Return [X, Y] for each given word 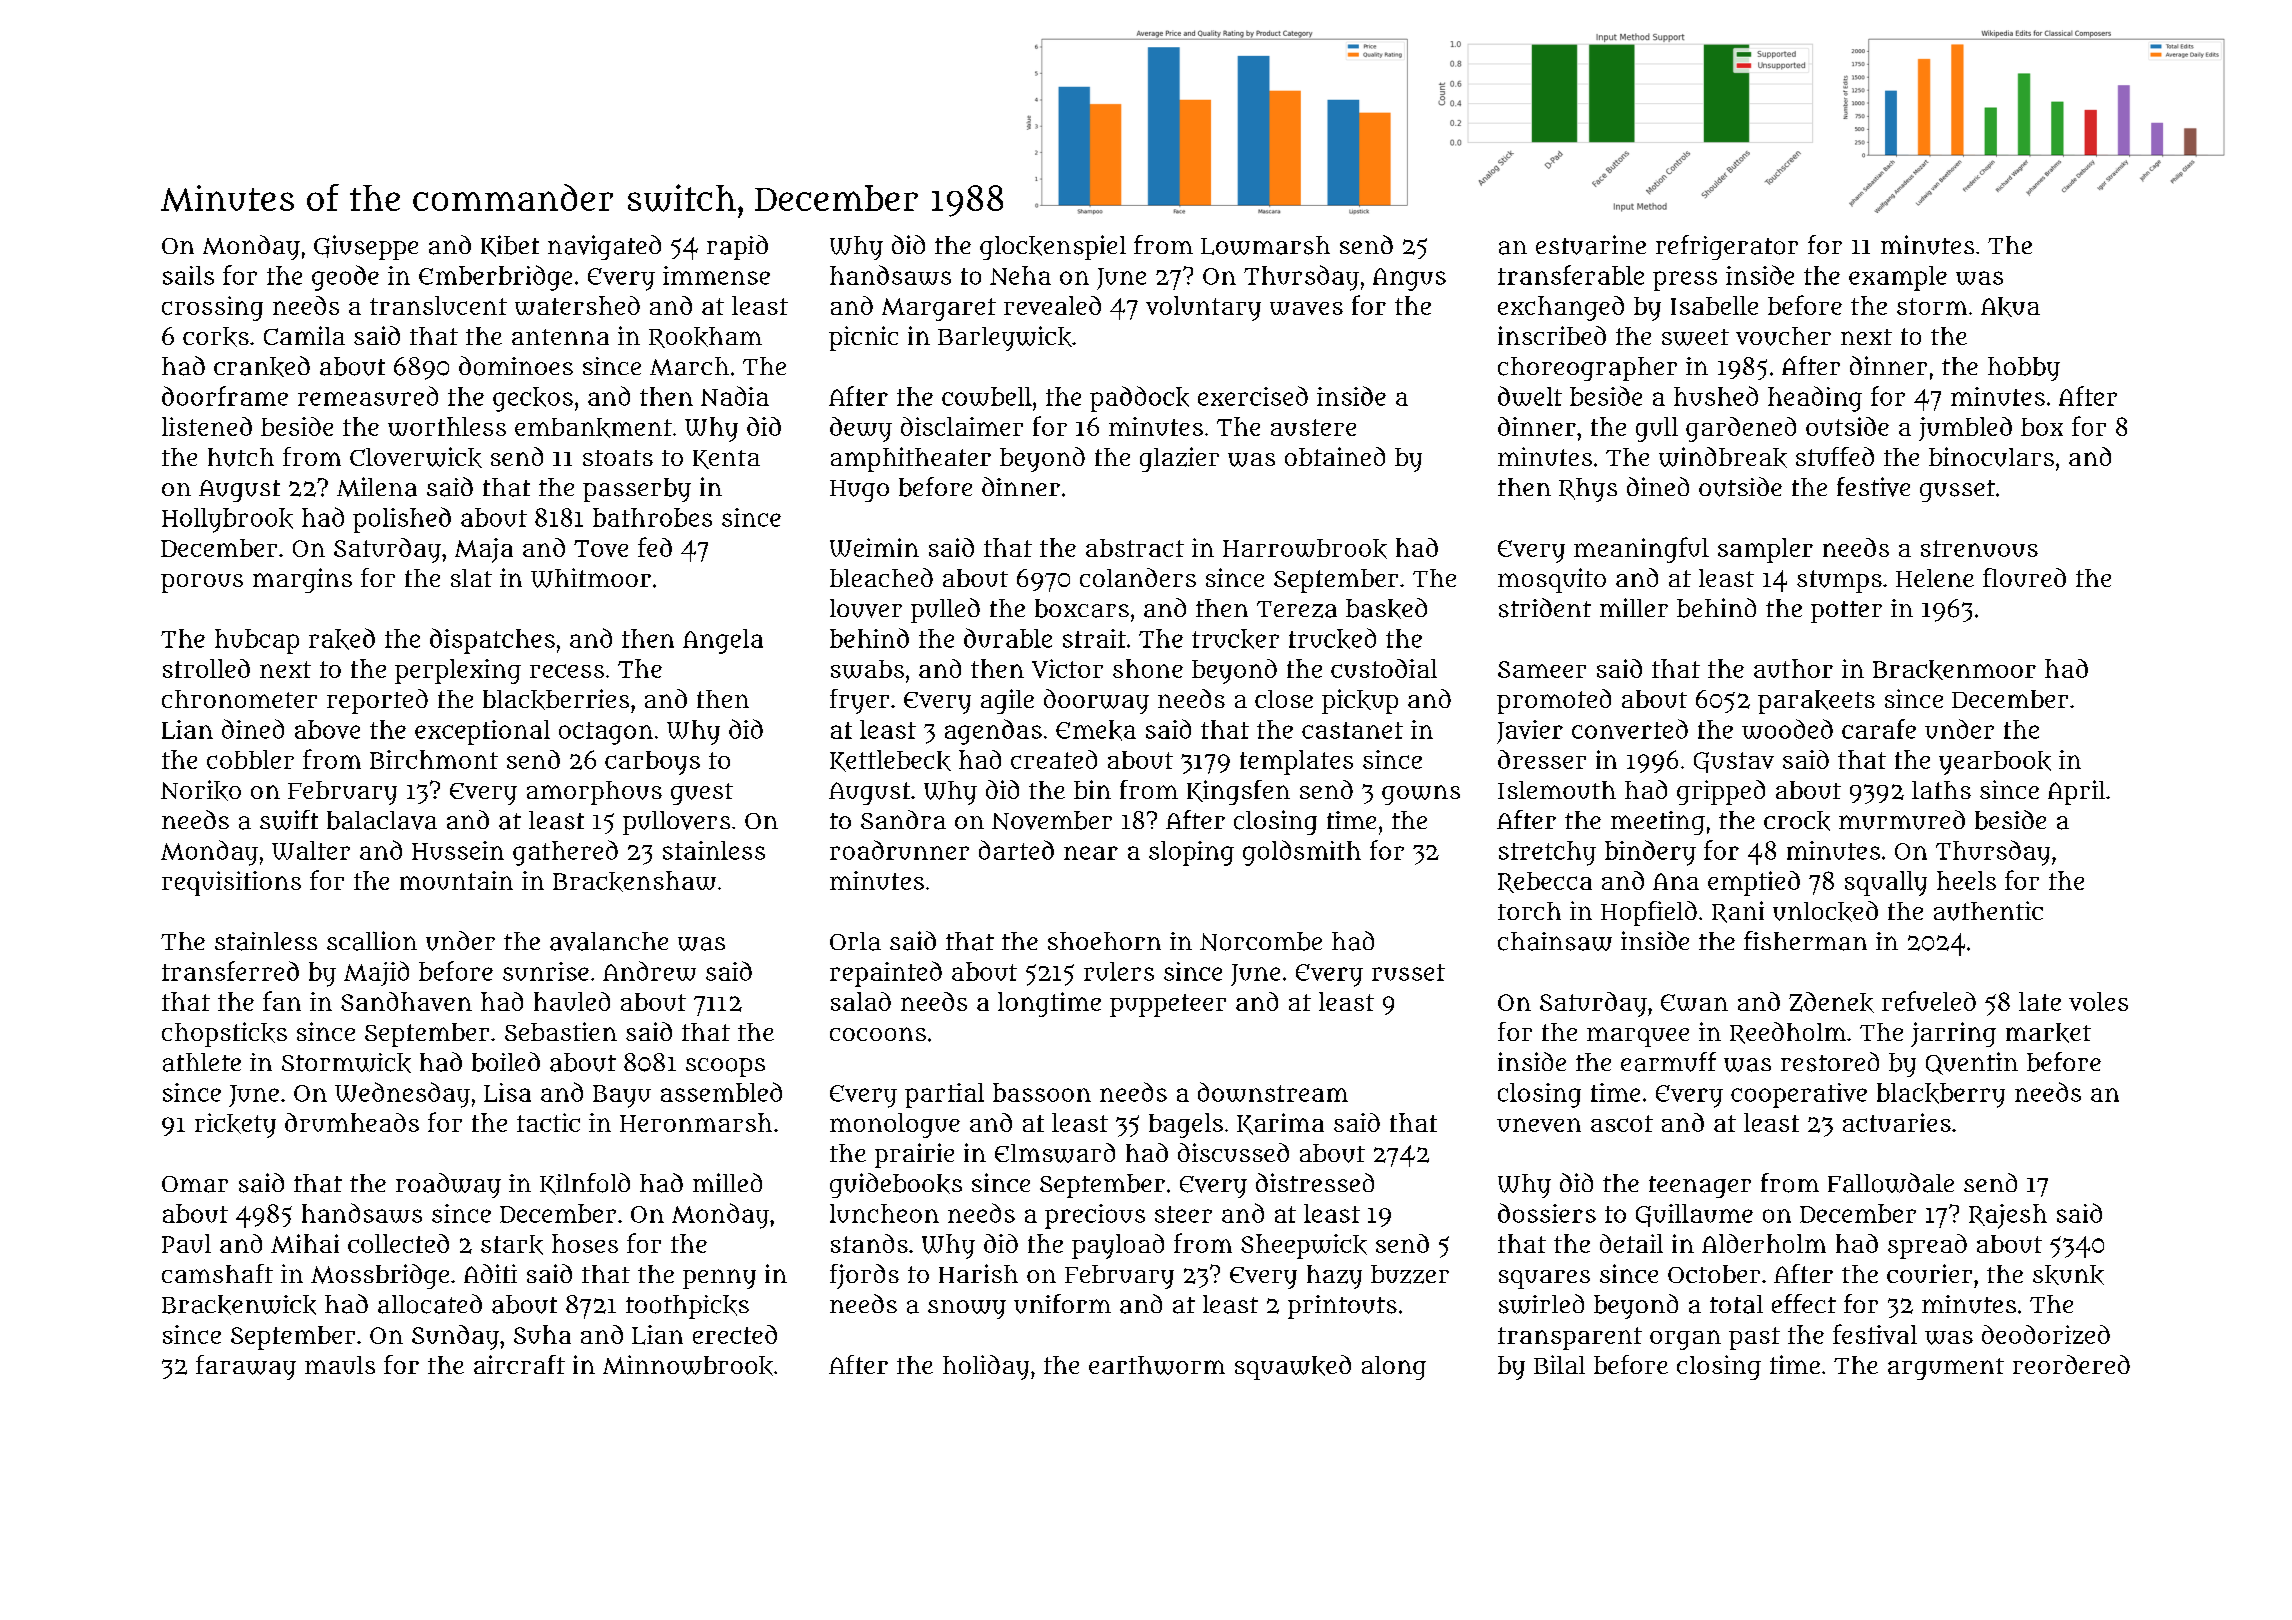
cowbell [987, 396]
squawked [1293, 1367]
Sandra [903, 820]
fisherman [1805, 941]
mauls [340, 1365]
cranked [262, 366]
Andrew [649, 971]
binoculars [1991, 457]
